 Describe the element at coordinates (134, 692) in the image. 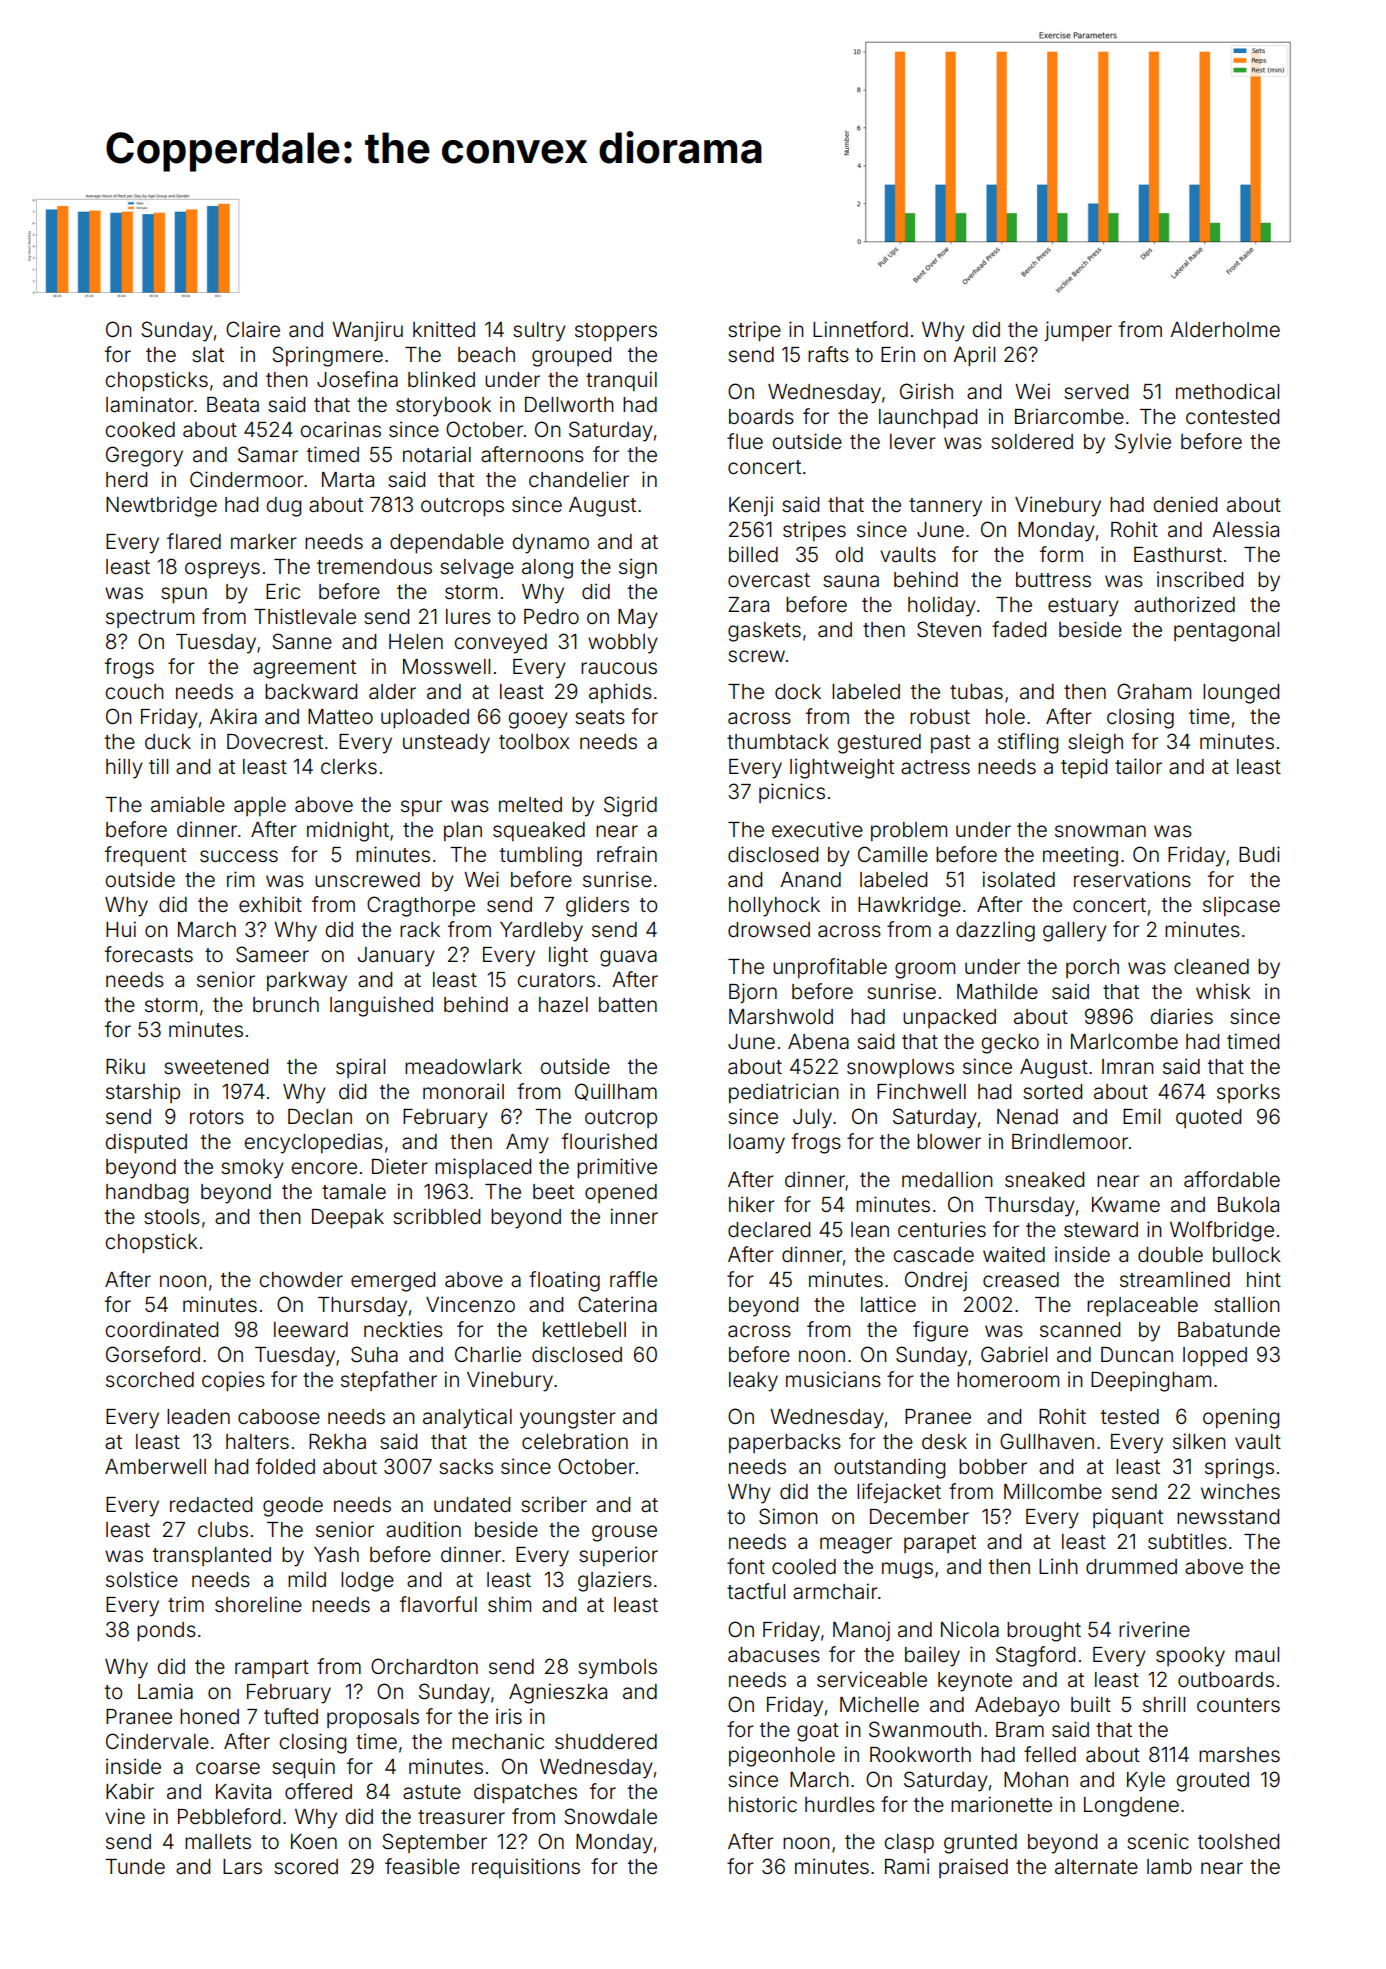

I see `couch` at that location.
